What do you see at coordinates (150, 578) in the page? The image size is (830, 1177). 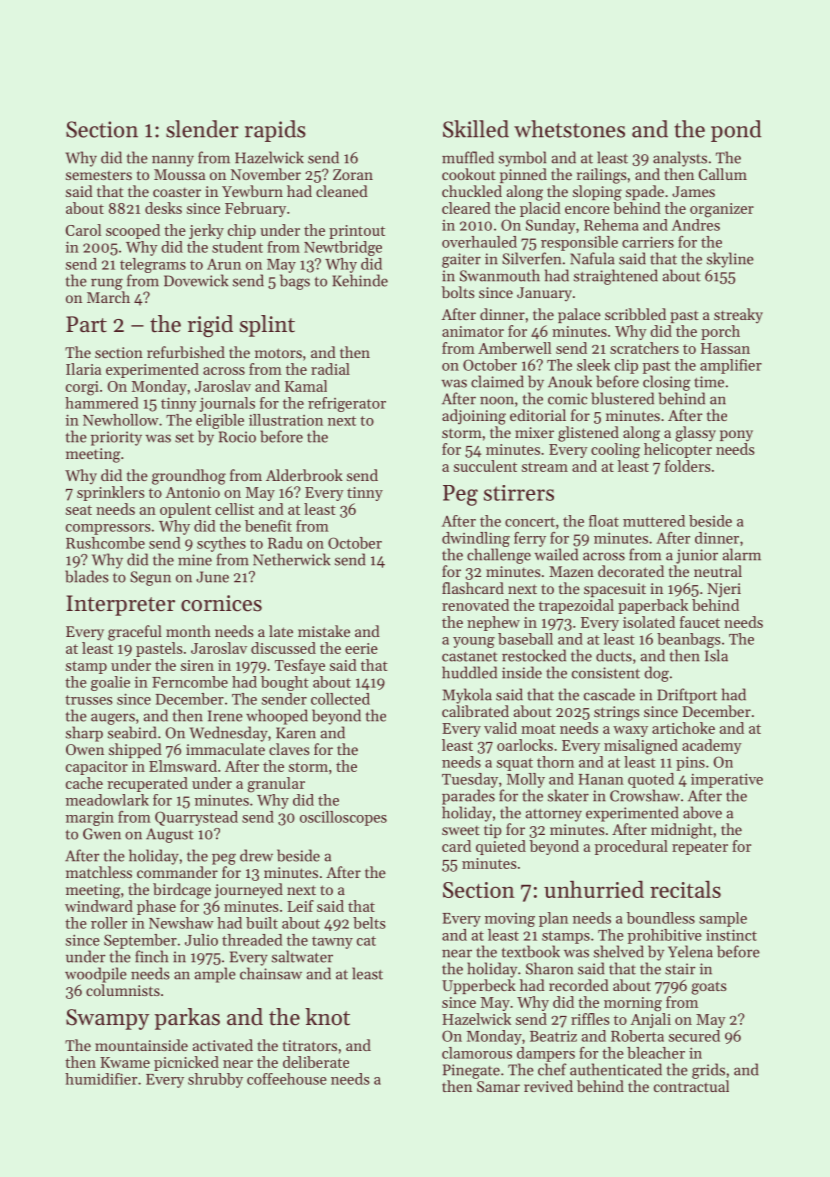 I see `Segun` at bounding box center [150, 578].
